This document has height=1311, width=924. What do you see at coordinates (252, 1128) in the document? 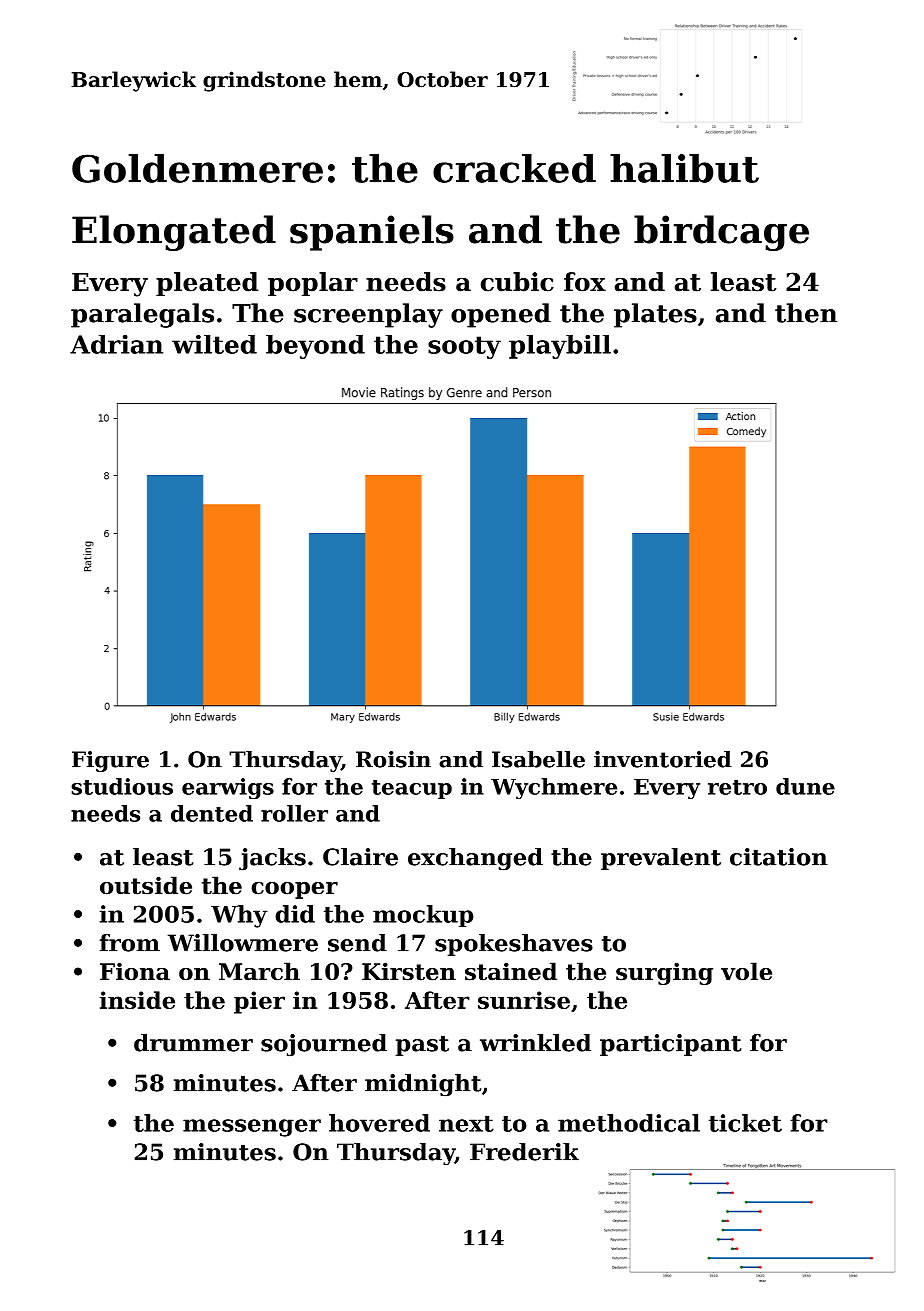
I see `messenger` at bounding box center [252, 1128].
